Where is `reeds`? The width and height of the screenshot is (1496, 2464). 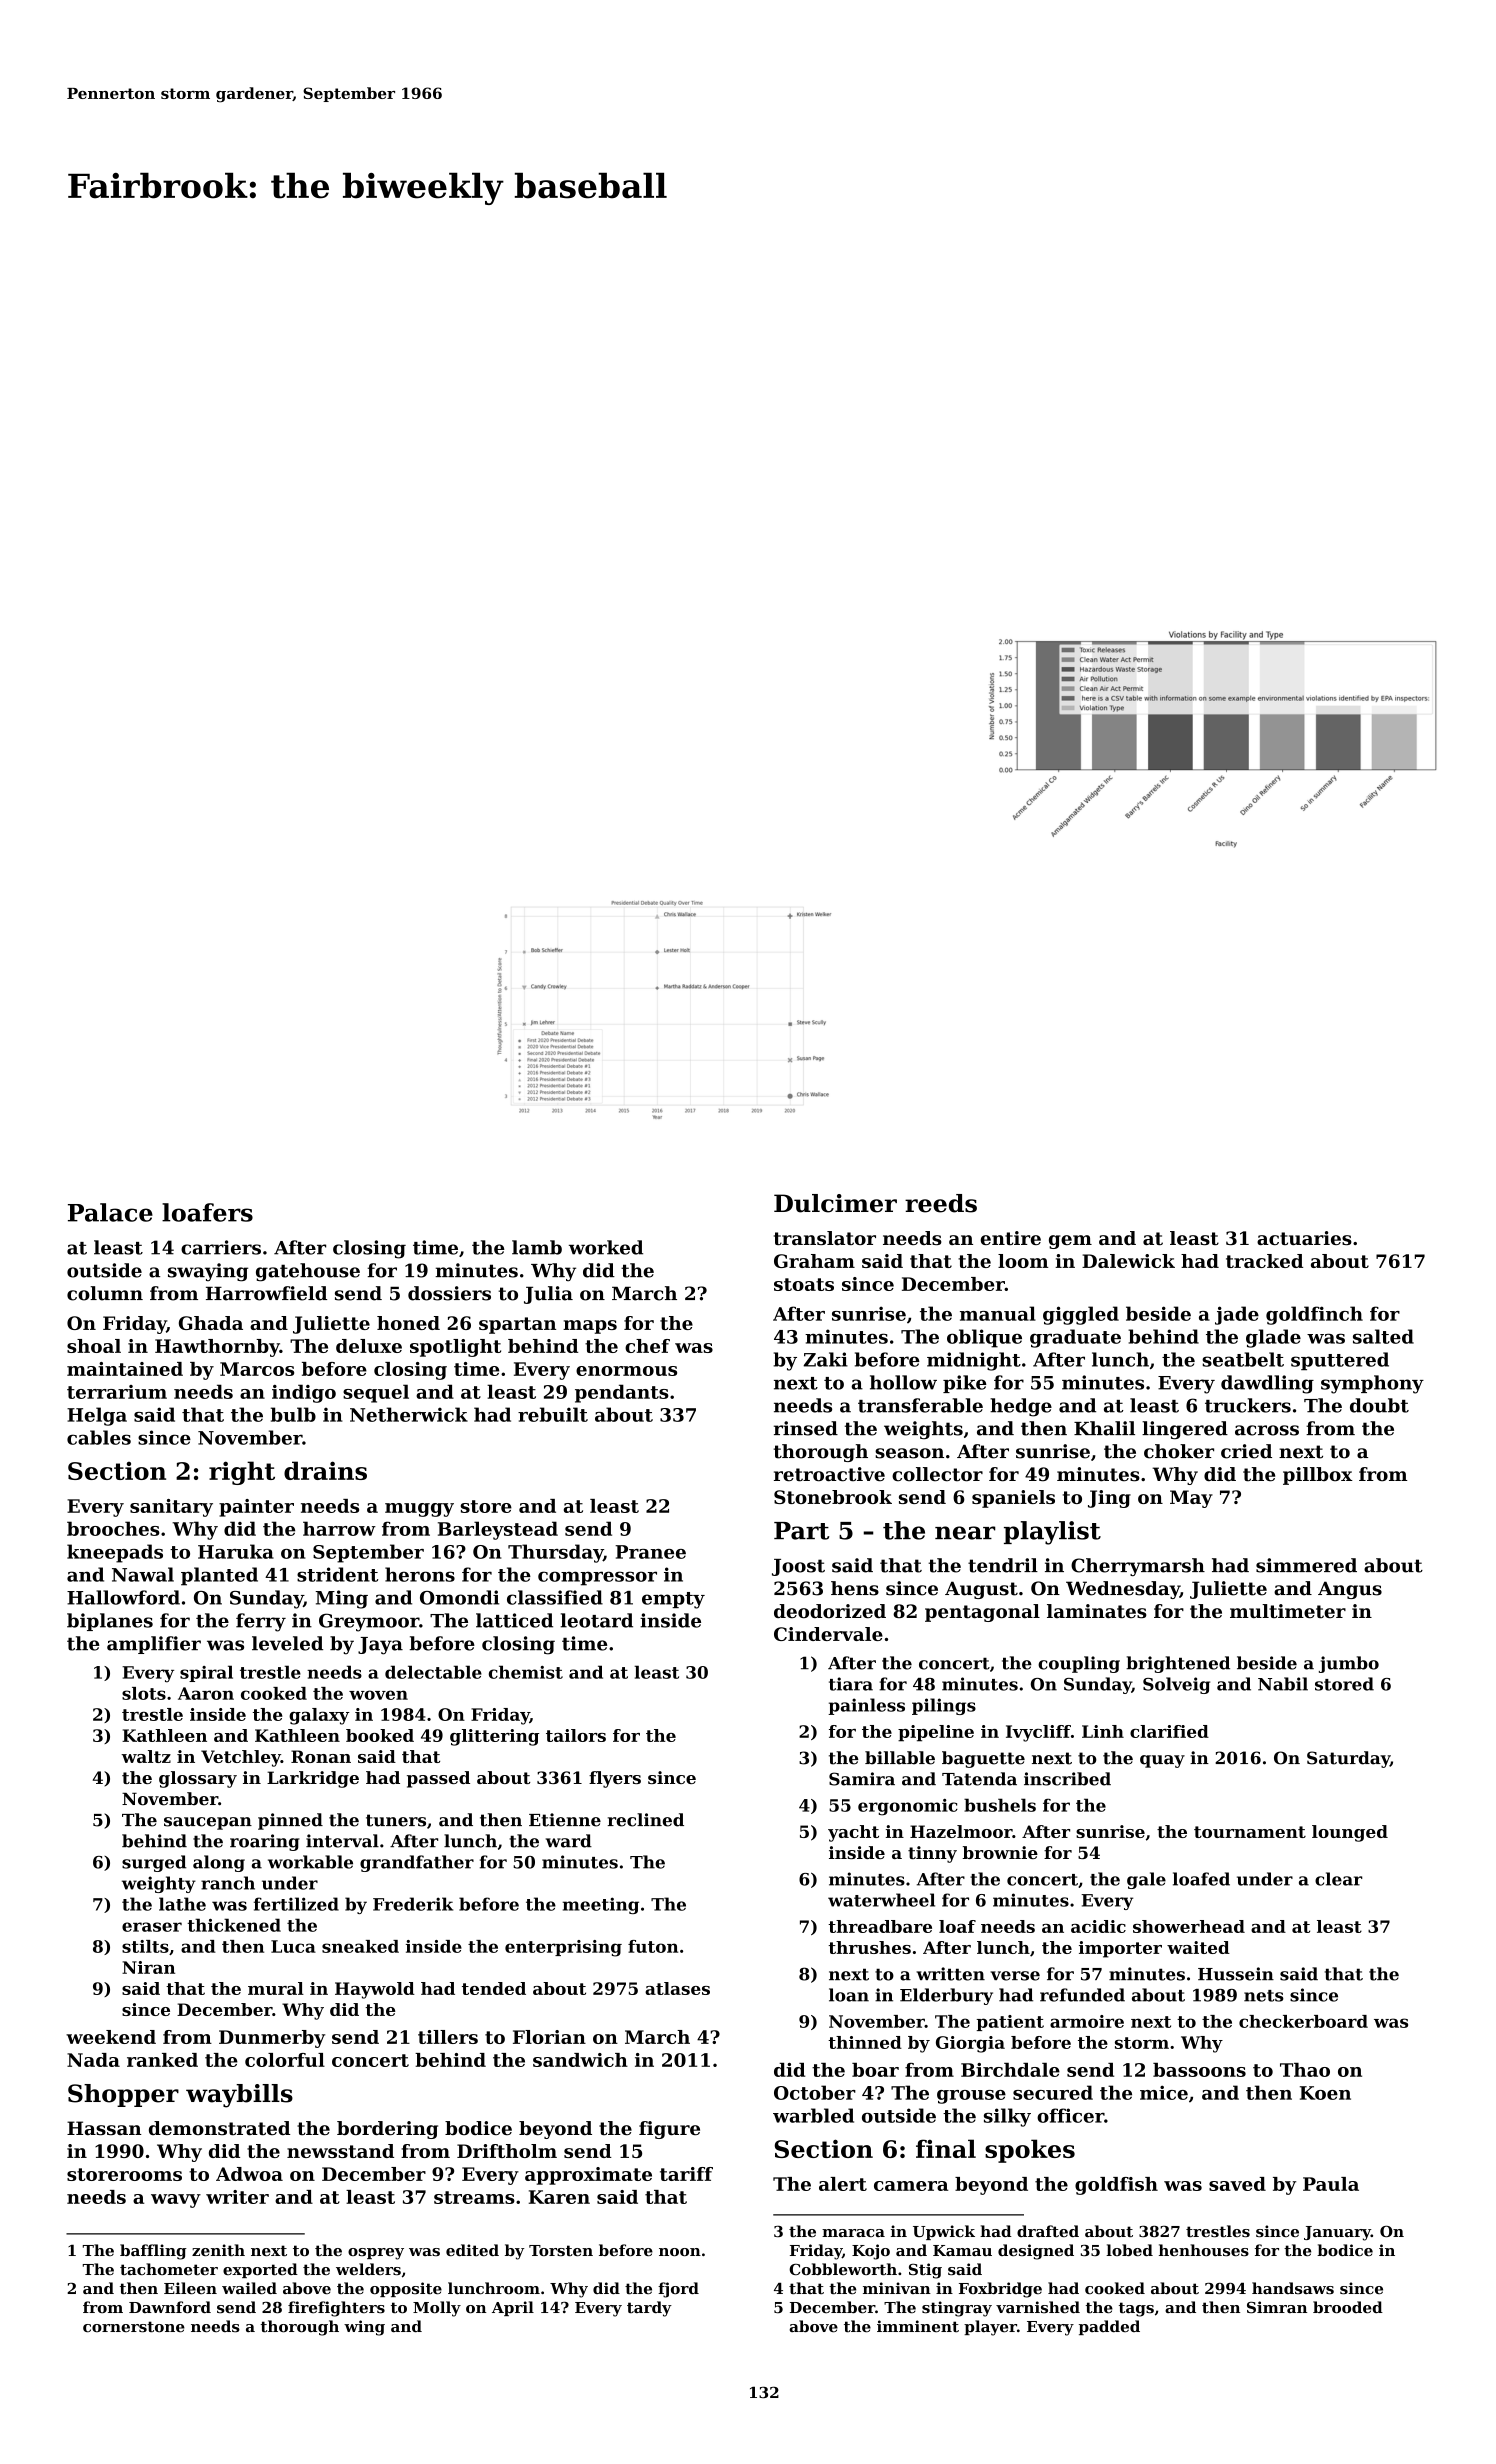 reeds is located at coordinates (941, 1203).
